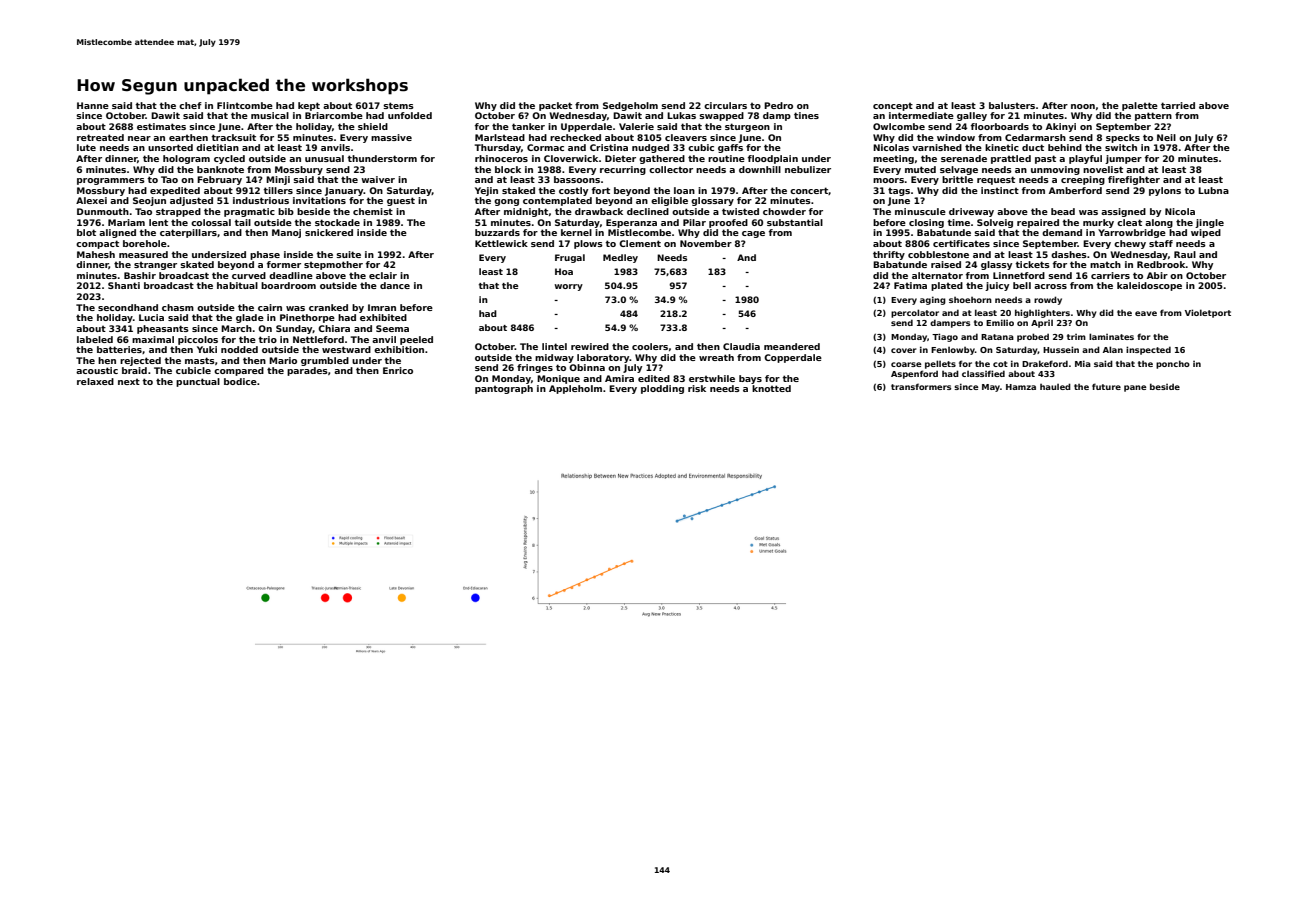 The height and width of the screenshot is (924, 1308). What do you see at coordinates (398, 370) in the screenshot?
I see `Enrico` at bounding box center [398, 370].
